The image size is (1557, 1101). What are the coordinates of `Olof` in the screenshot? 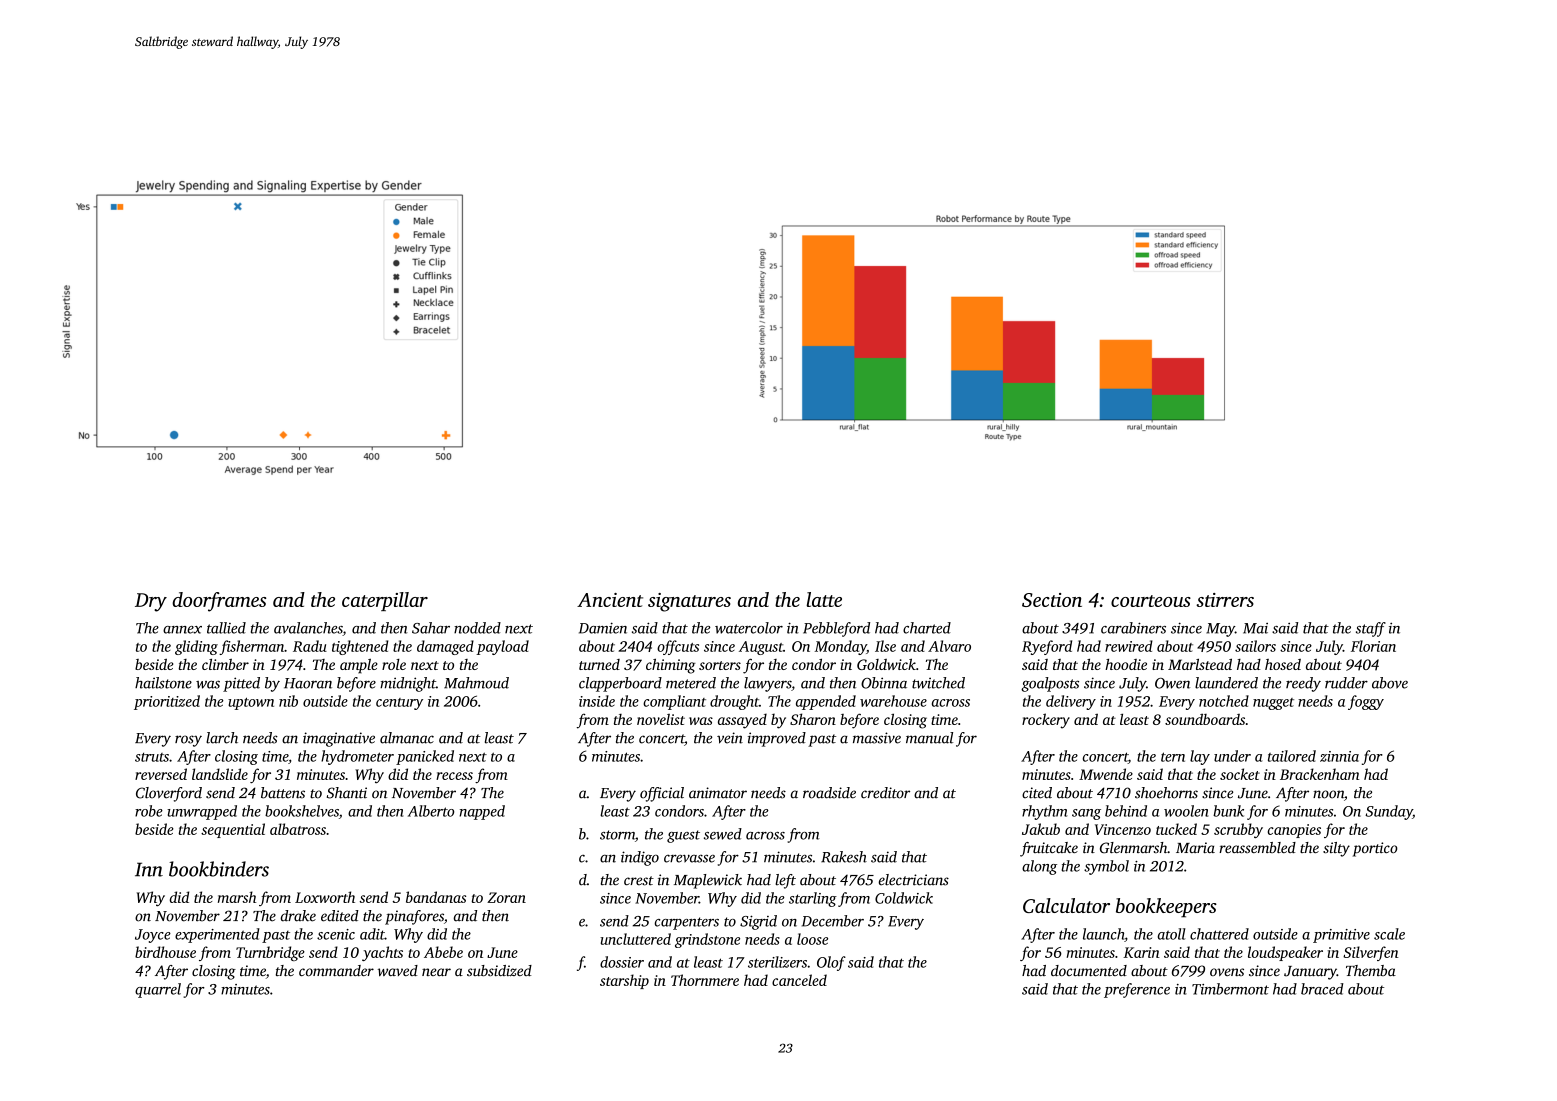 It's located at (831, 963).
